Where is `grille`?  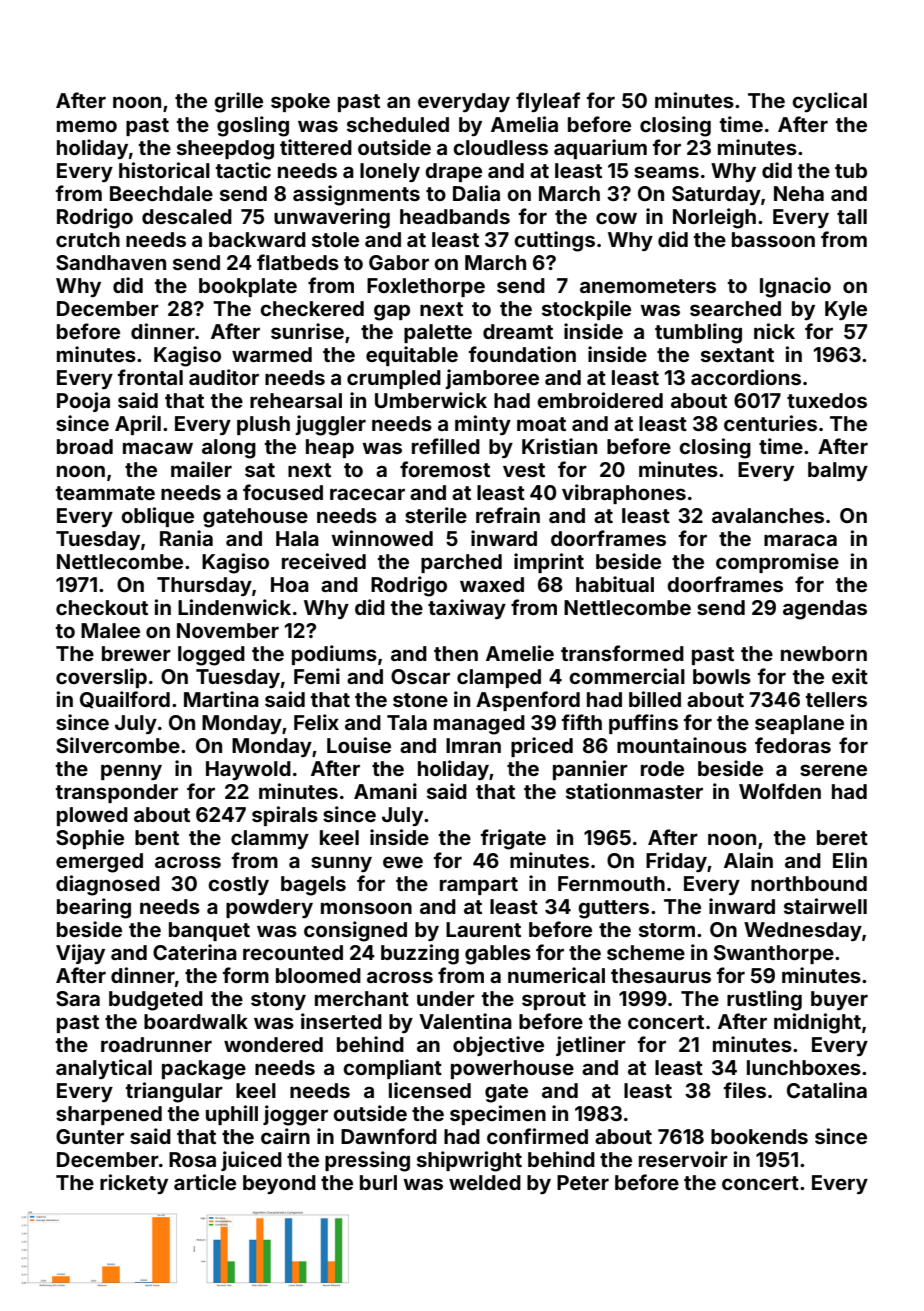 grille is located at coordinates (238, 102).
